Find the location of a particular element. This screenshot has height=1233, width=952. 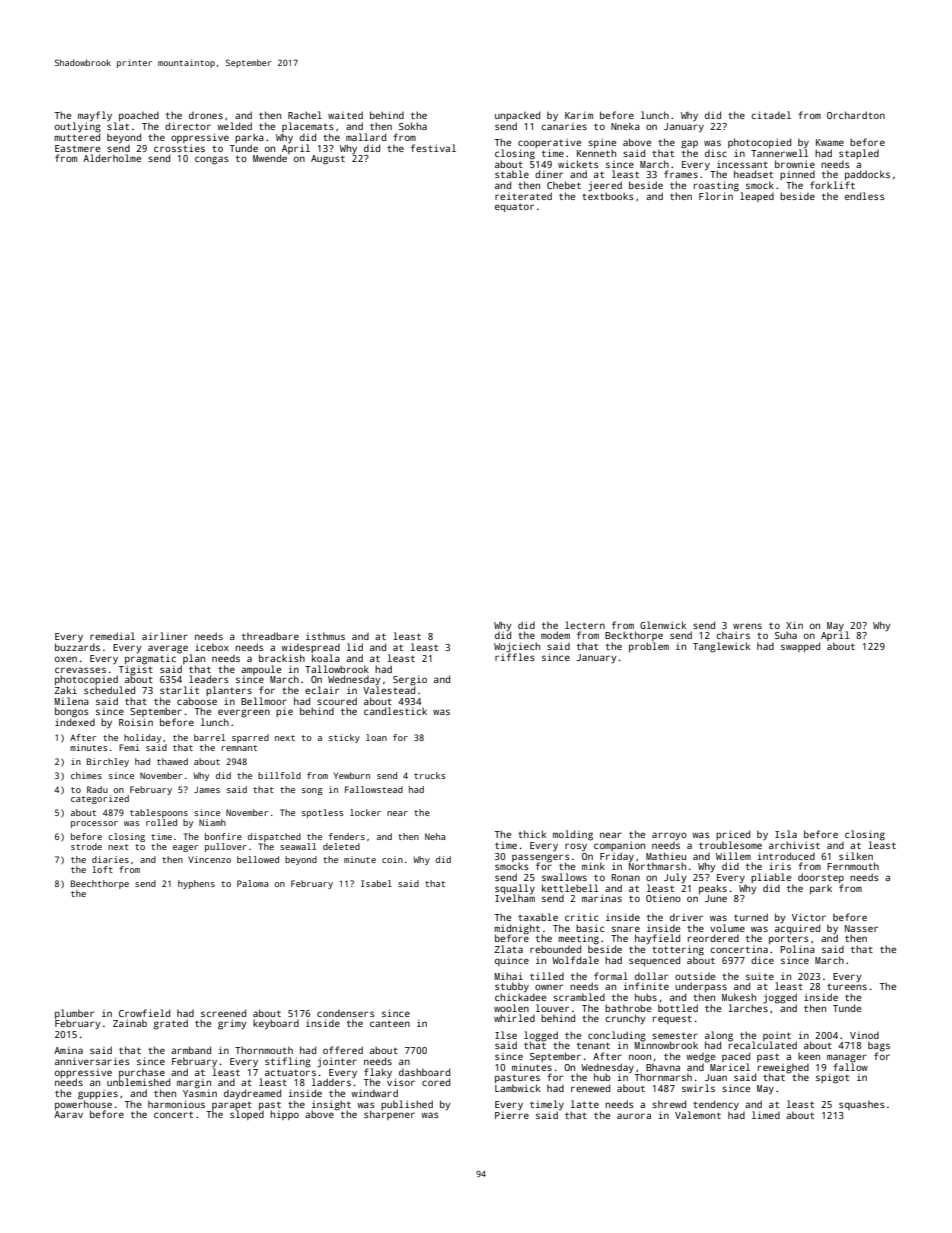

plumber is located at coordinates (74, 1014).
